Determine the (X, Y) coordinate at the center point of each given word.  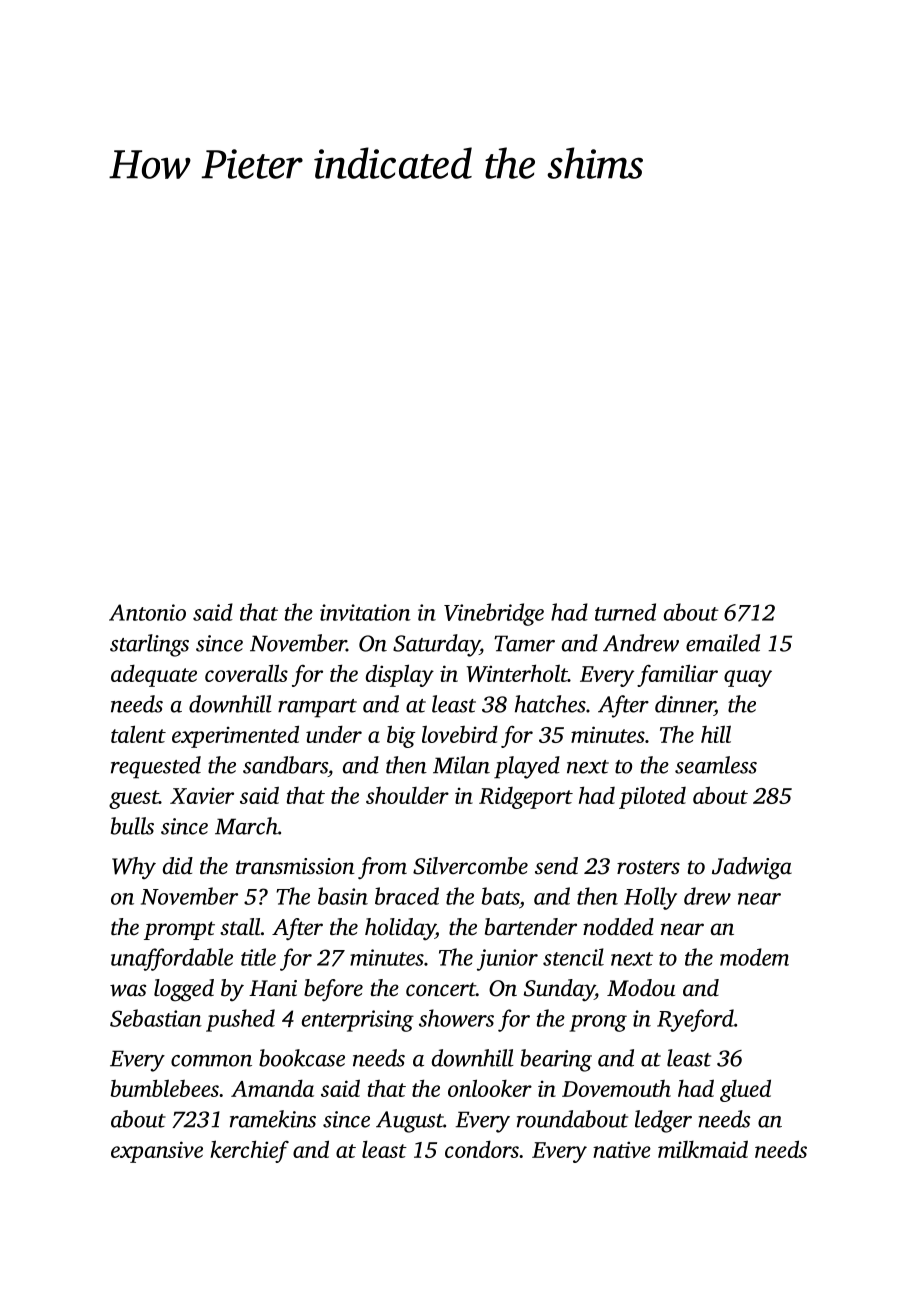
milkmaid (703, 1149)
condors (482, 1149)
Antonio (147, 612)
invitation (365, 612)
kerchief (249, 1151)
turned (625, 612)
